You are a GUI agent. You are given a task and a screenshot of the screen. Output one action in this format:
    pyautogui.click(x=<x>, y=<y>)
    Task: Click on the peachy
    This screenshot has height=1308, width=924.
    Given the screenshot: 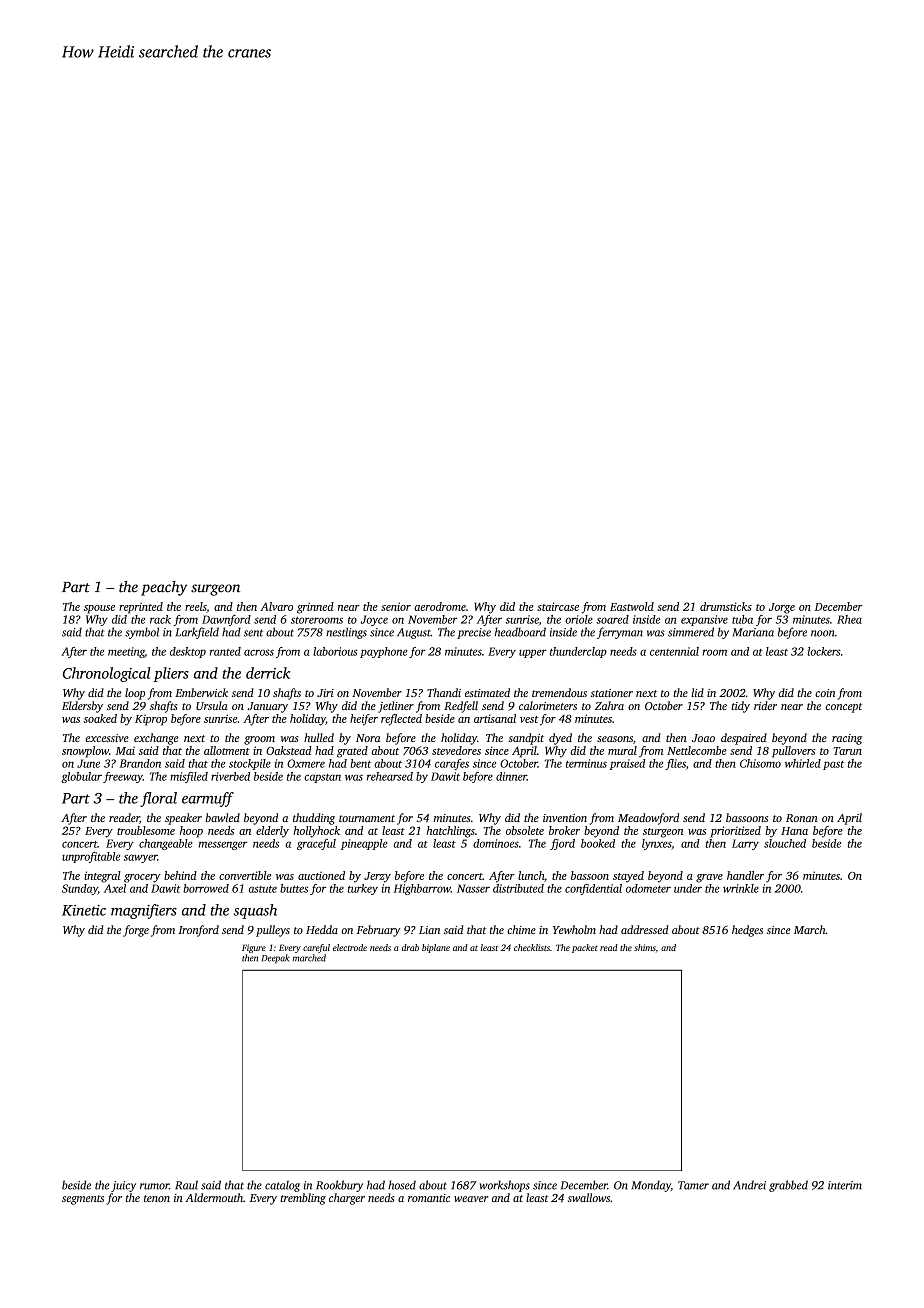 What is the action you would take?
    pyautogui.click(x=164, y=588)
